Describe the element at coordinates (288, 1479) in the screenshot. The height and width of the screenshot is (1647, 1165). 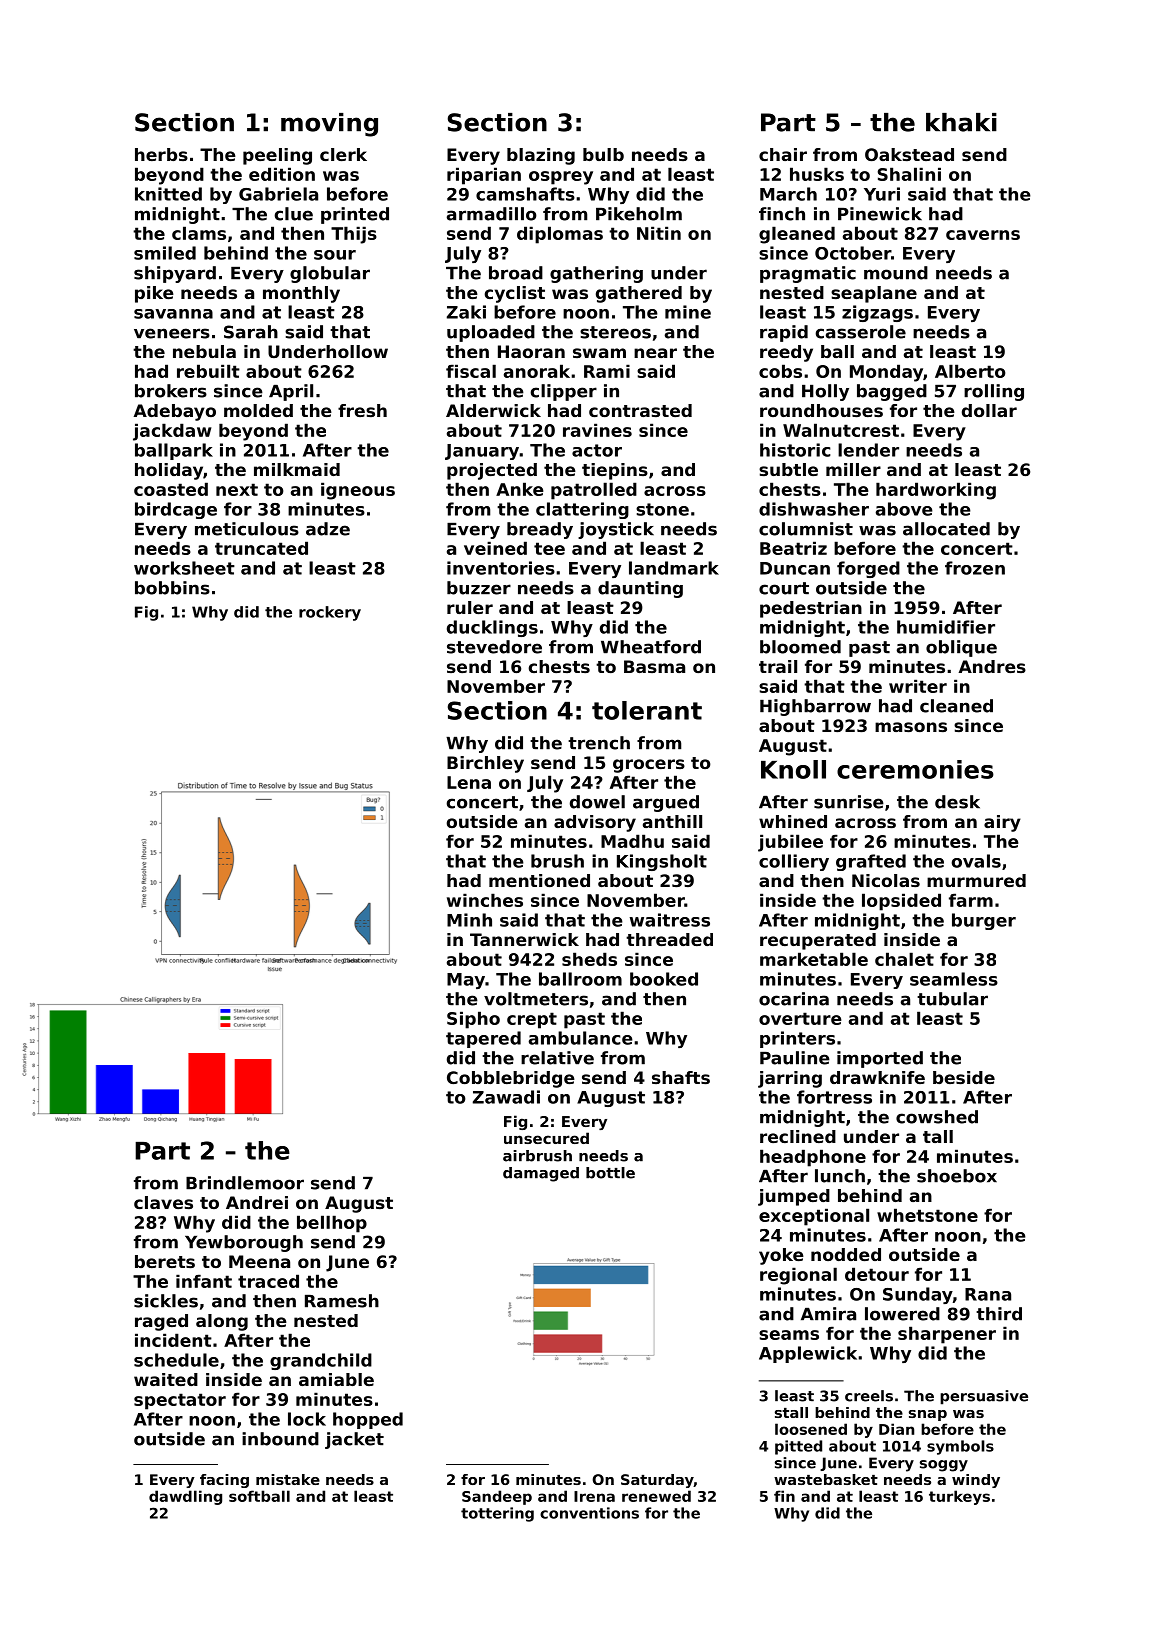
I see `mistake` at that location.
